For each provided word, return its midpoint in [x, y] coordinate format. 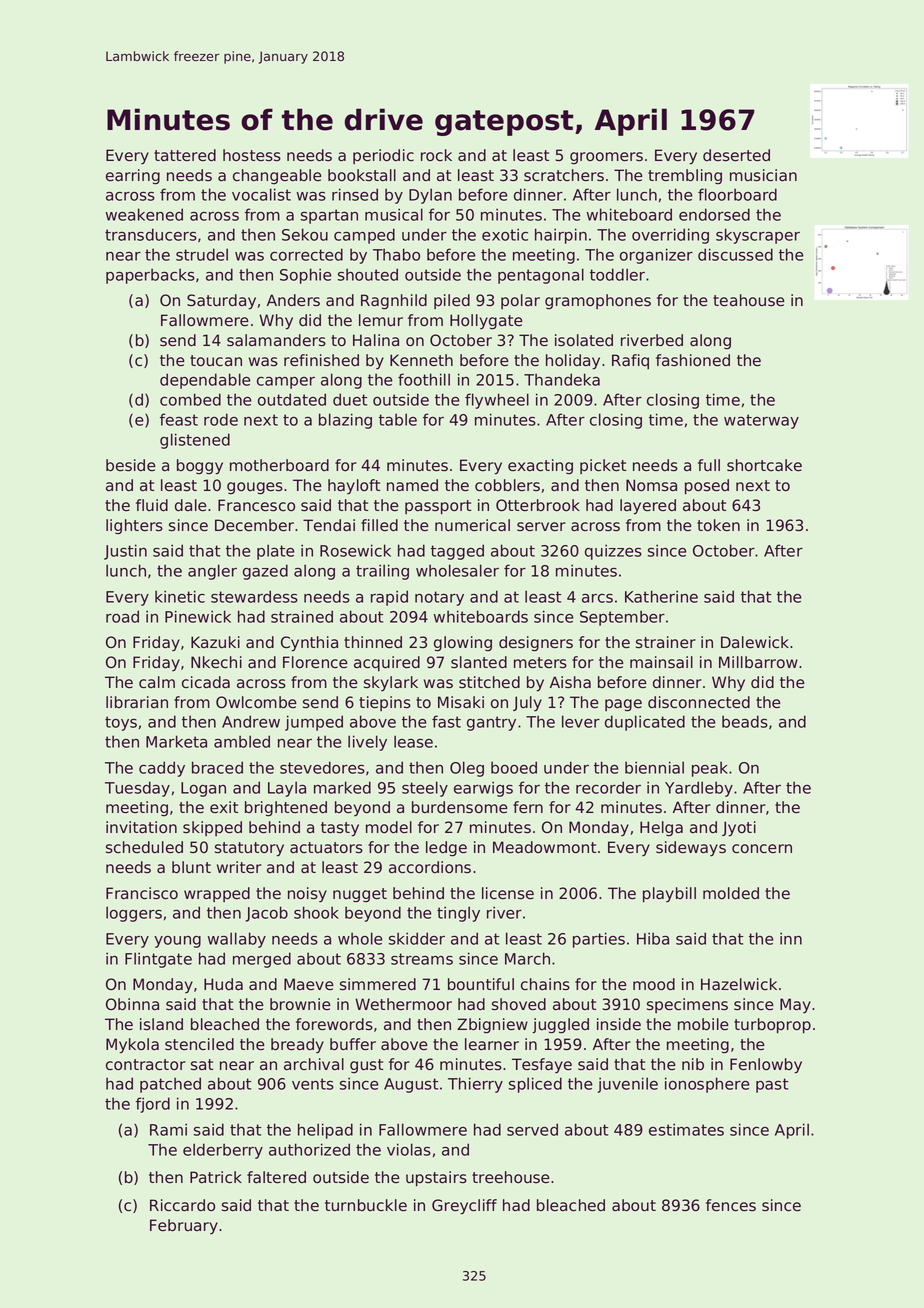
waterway [761, 421]
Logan [203, 789]
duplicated [645, 723]
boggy [200, 467]
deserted [736, 155]
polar [520, 301]
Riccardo [182, 1205]
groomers [606, 158]
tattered [185, 155]
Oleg [467, 769]
